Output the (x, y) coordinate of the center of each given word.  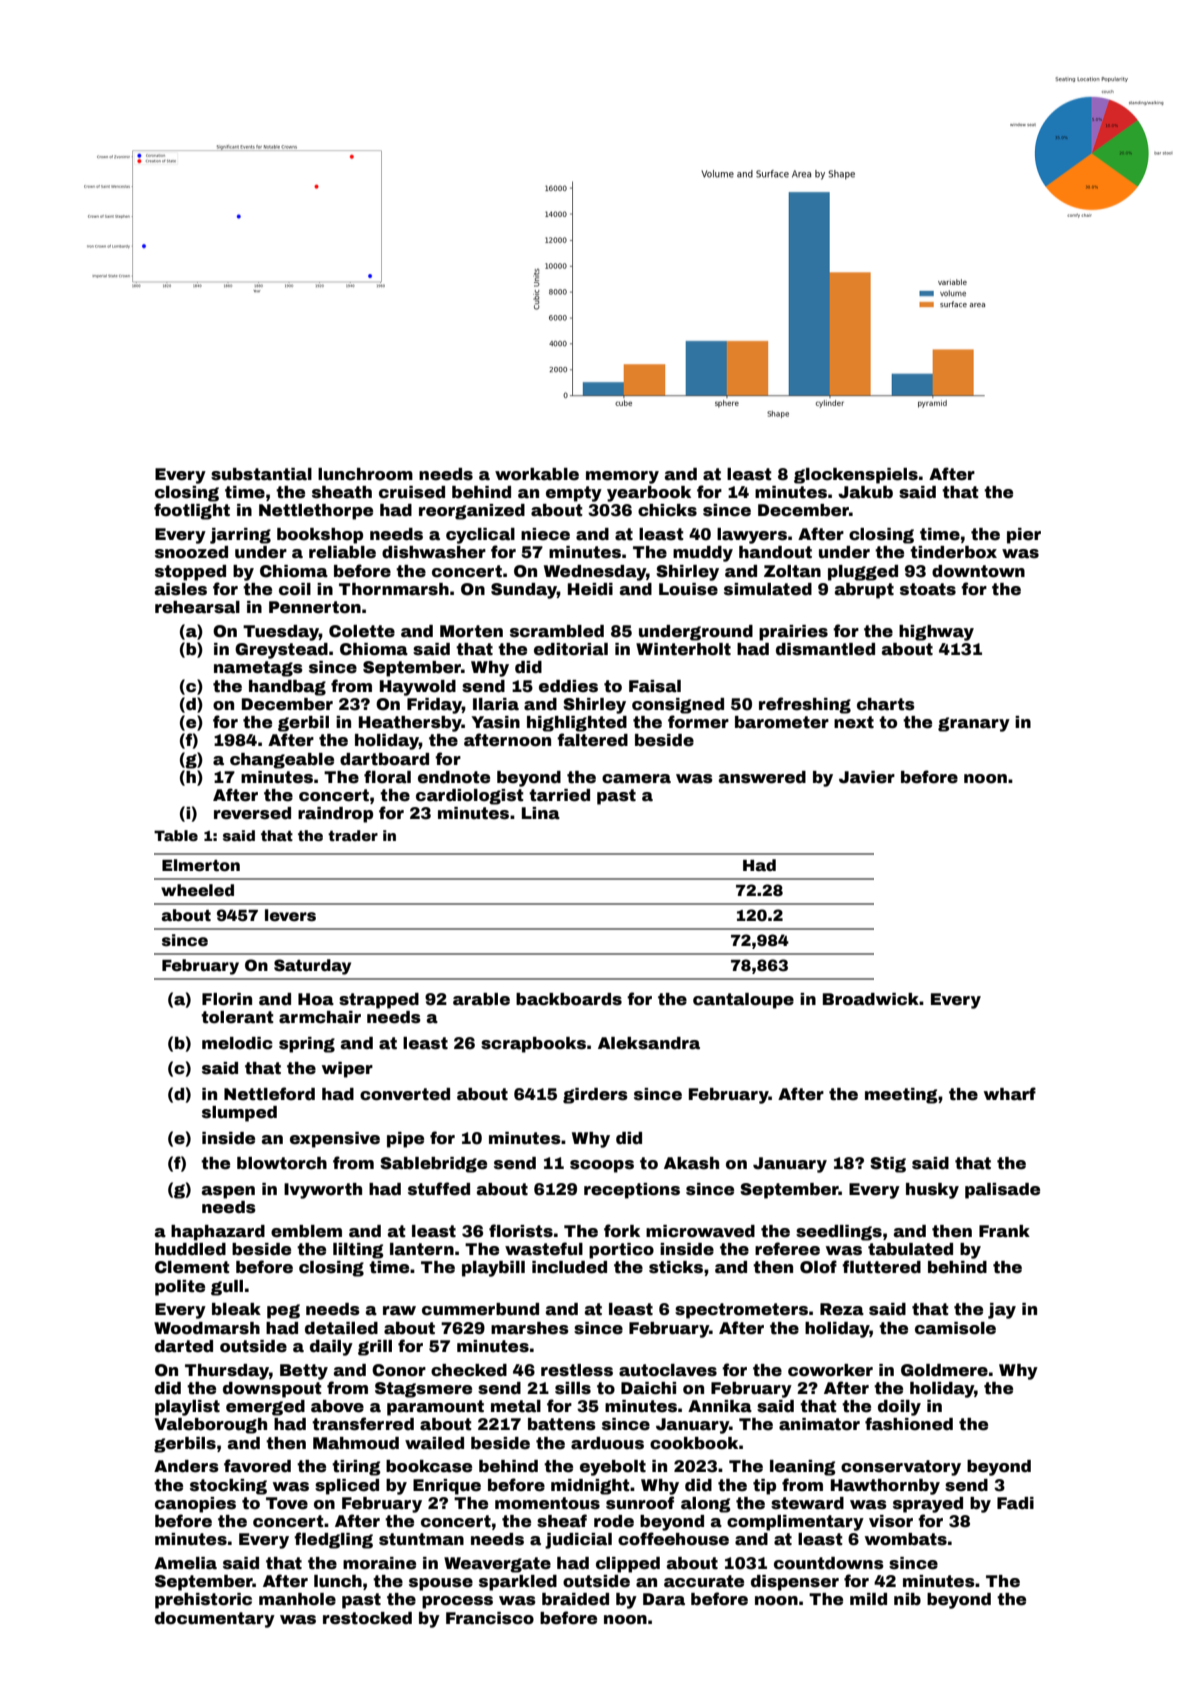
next (854, 722)
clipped (628, 1565)
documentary (215, 1620)
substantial (261, 474)
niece (545, 534)
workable (537, 474)
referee (787, 1249)
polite (180, 1288)
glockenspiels (856, 476)
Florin (227, 999)
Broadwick (871, 999)
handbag (287, 688)
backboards (569, 999)
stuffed (439, 1189)
